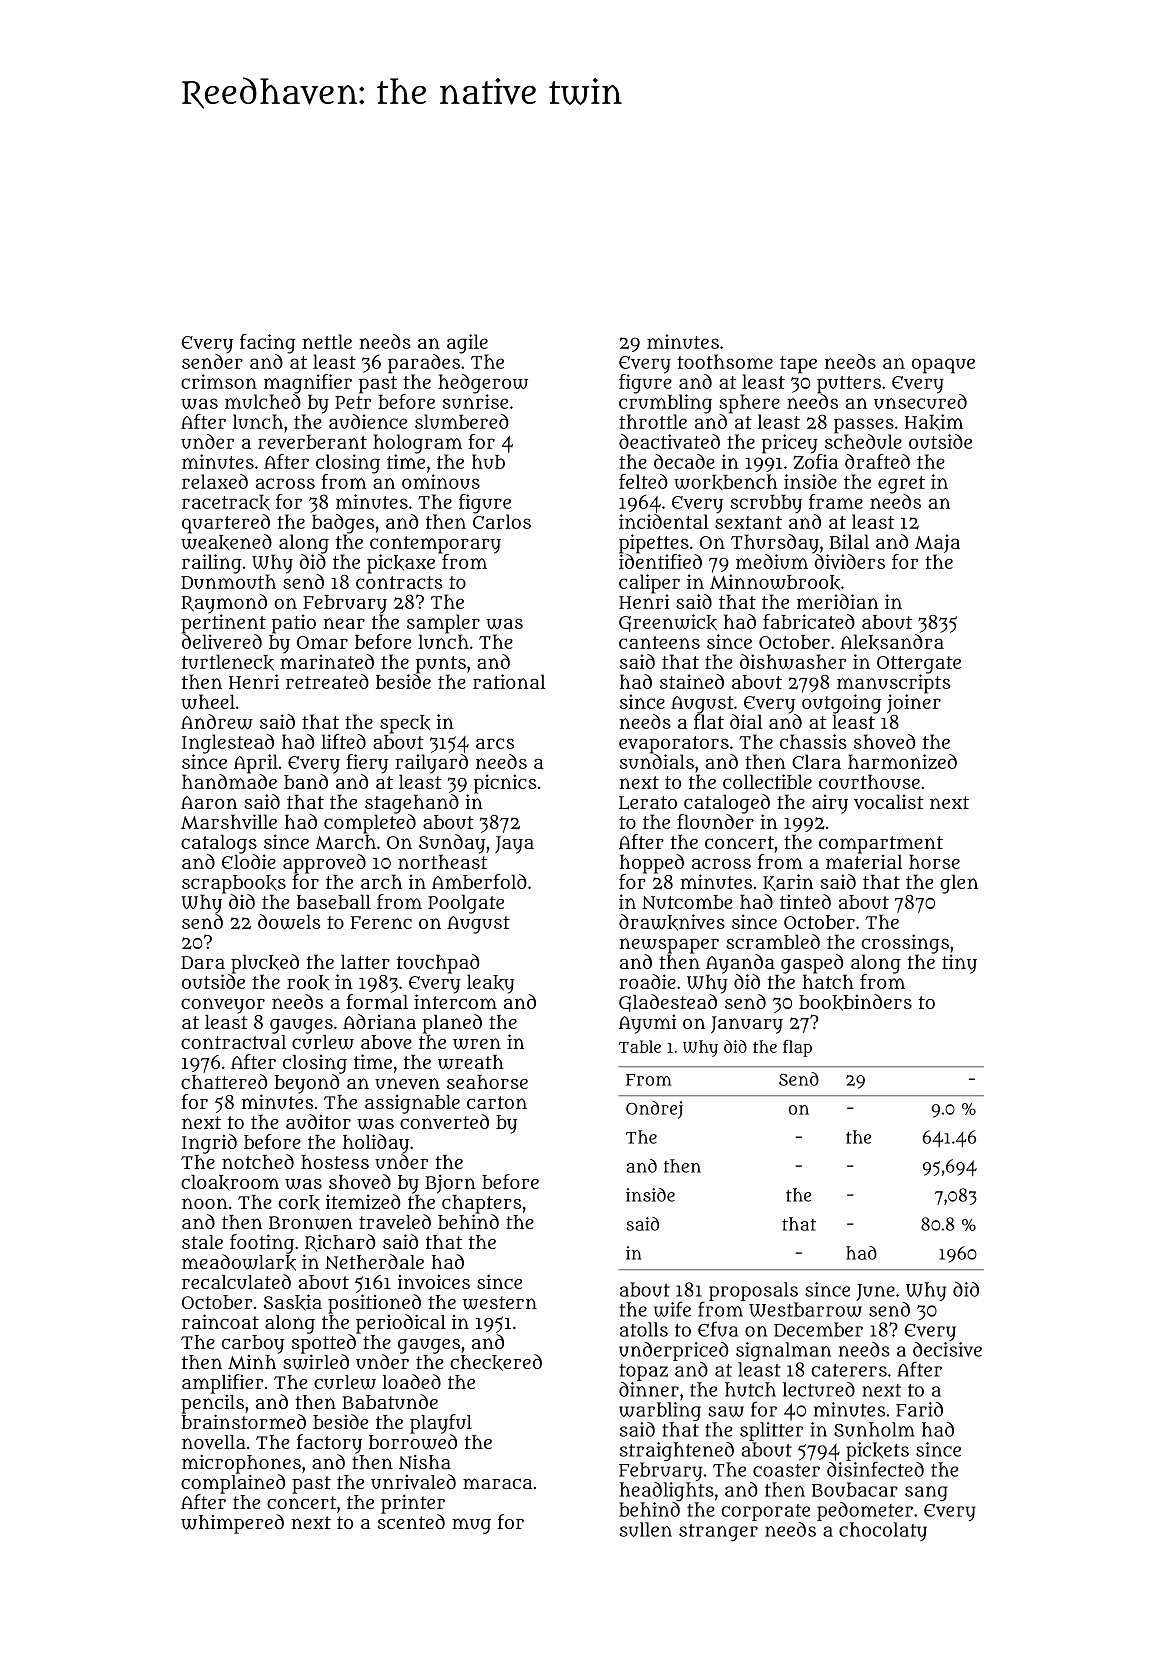 The width and height of the screenshot is (1165, 1654). Describe the element at coordinates (441, 665) in the screenshot. I see `punts` at that location.
